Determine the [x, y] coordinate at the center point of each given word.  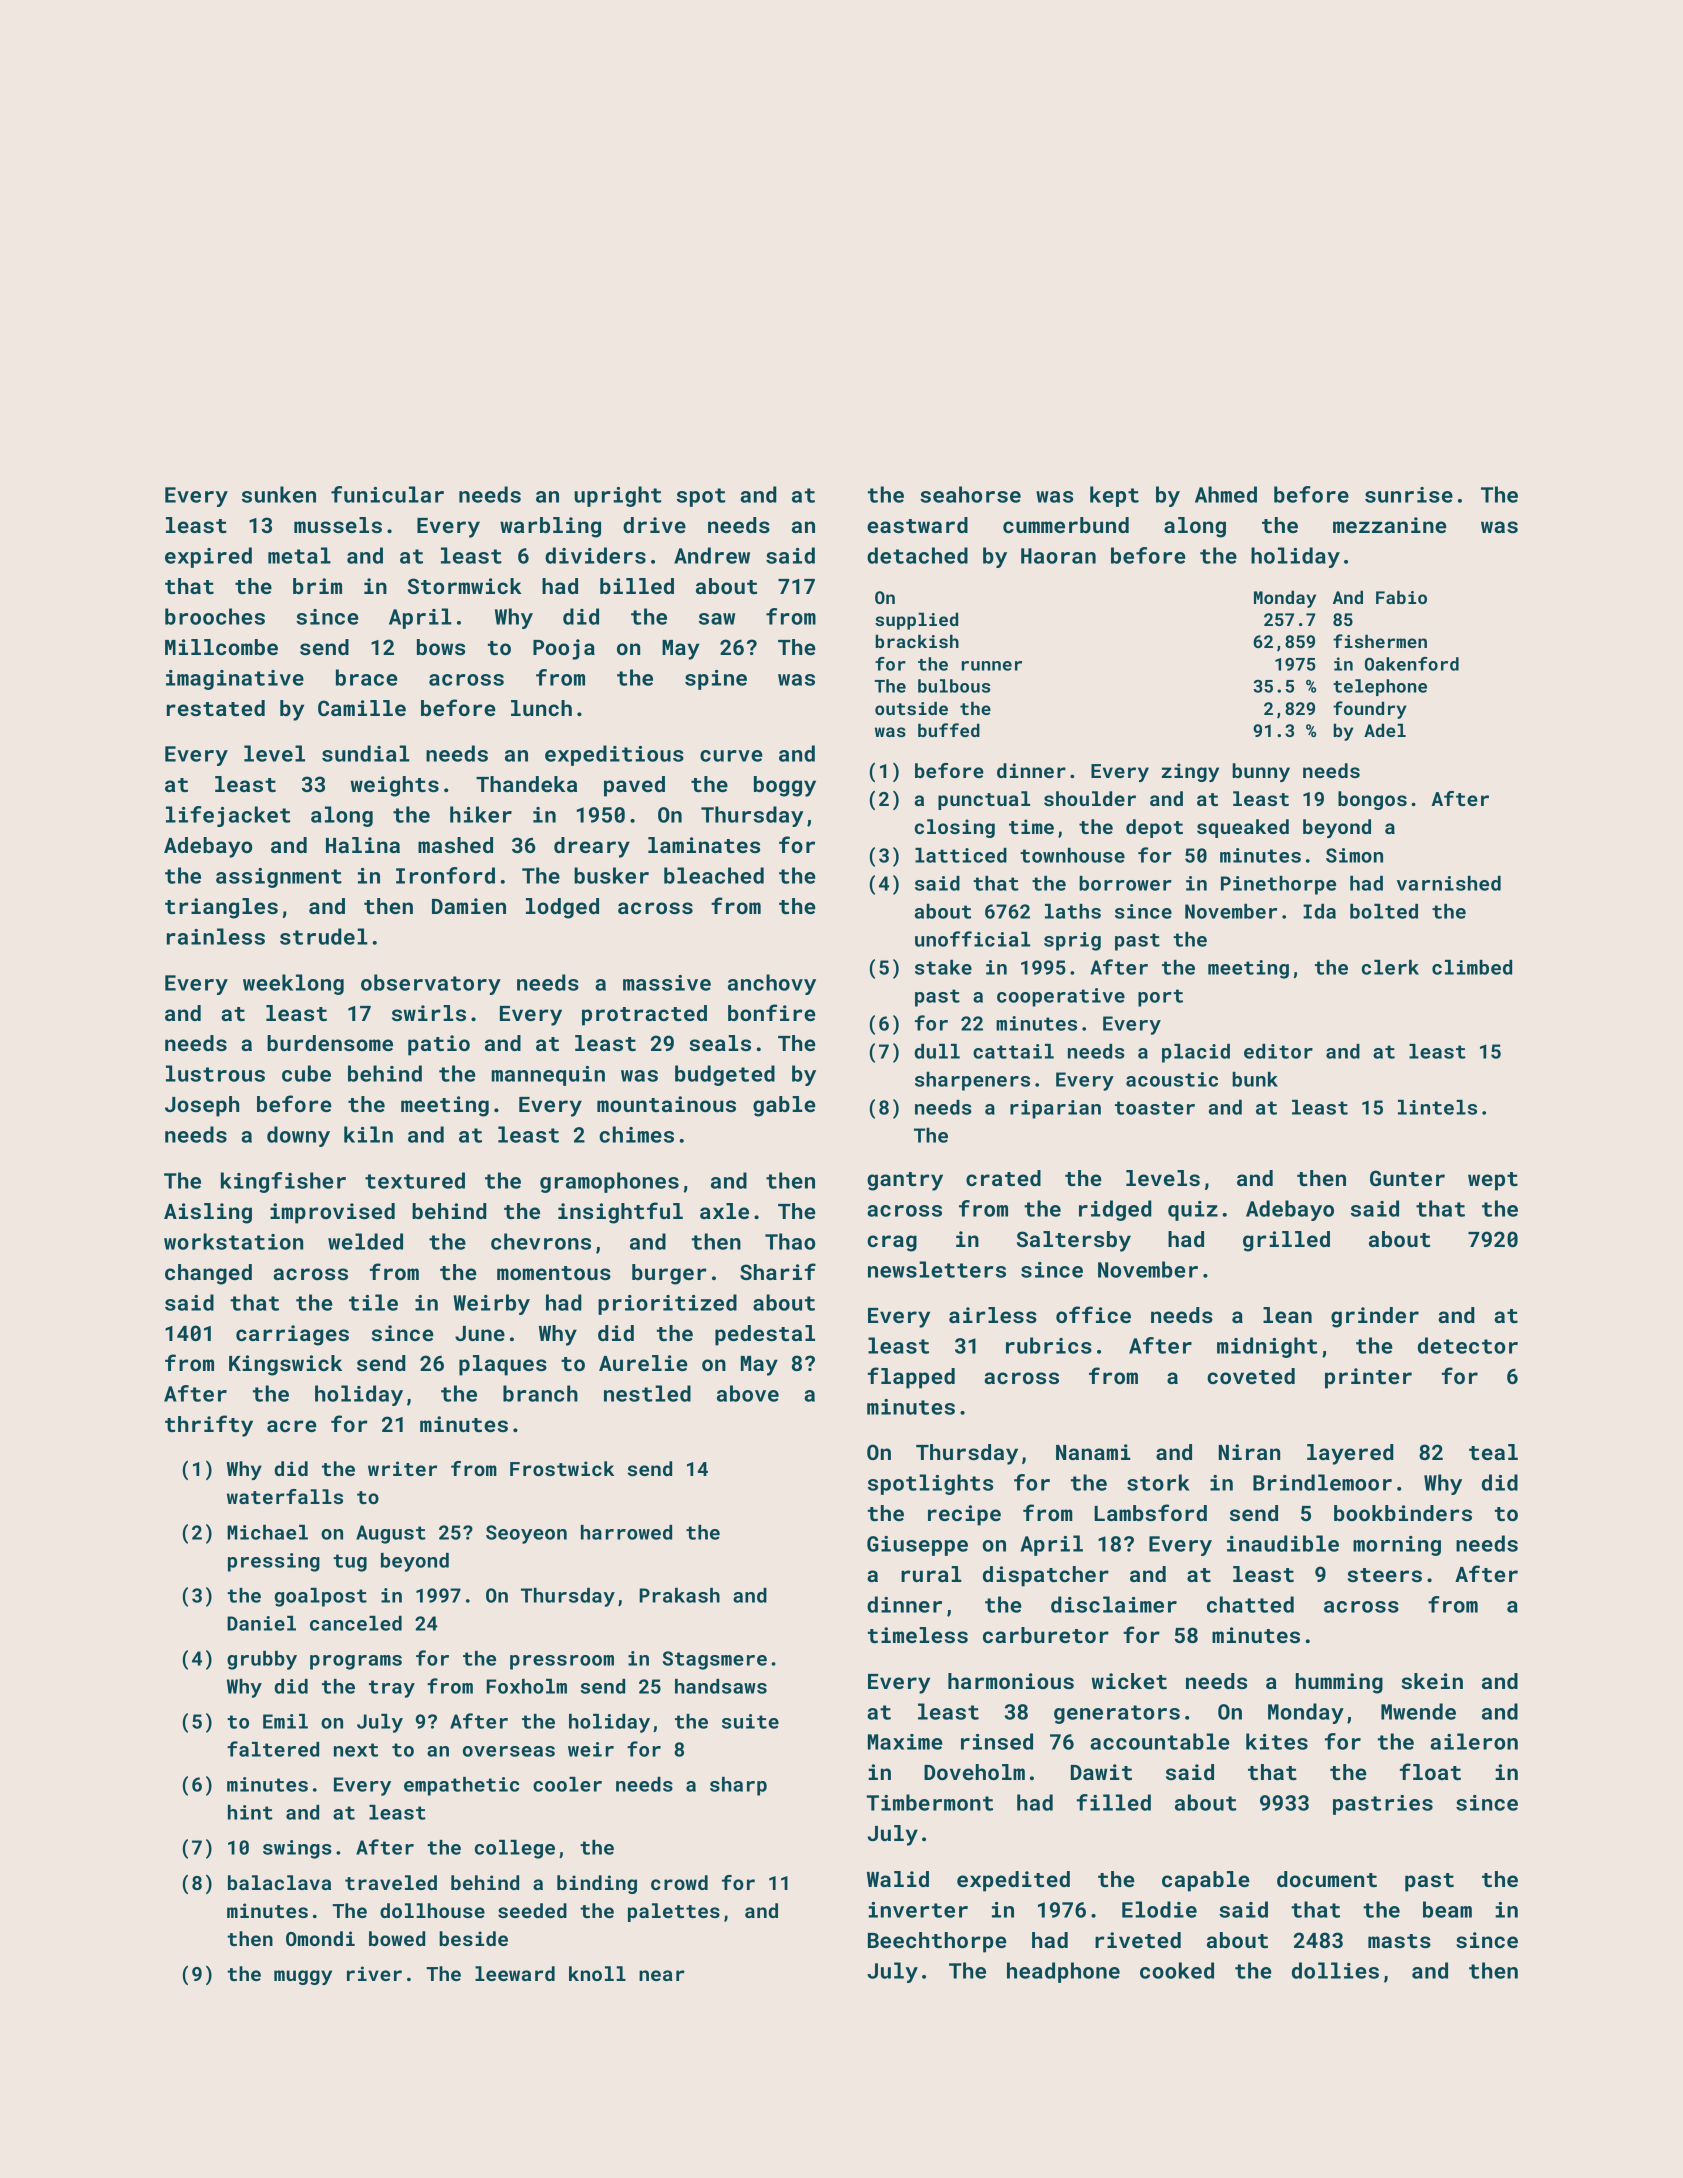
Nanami [1093, 1452]
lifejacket [228, 816]
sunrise [1409, 495]
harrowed [626, 1532]
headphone [1063, 1972]
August [391, 1534]
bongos [1372, 800]
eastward [917, 525]
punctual [984, 800]
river [374, 1973]
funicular [387, 494]
